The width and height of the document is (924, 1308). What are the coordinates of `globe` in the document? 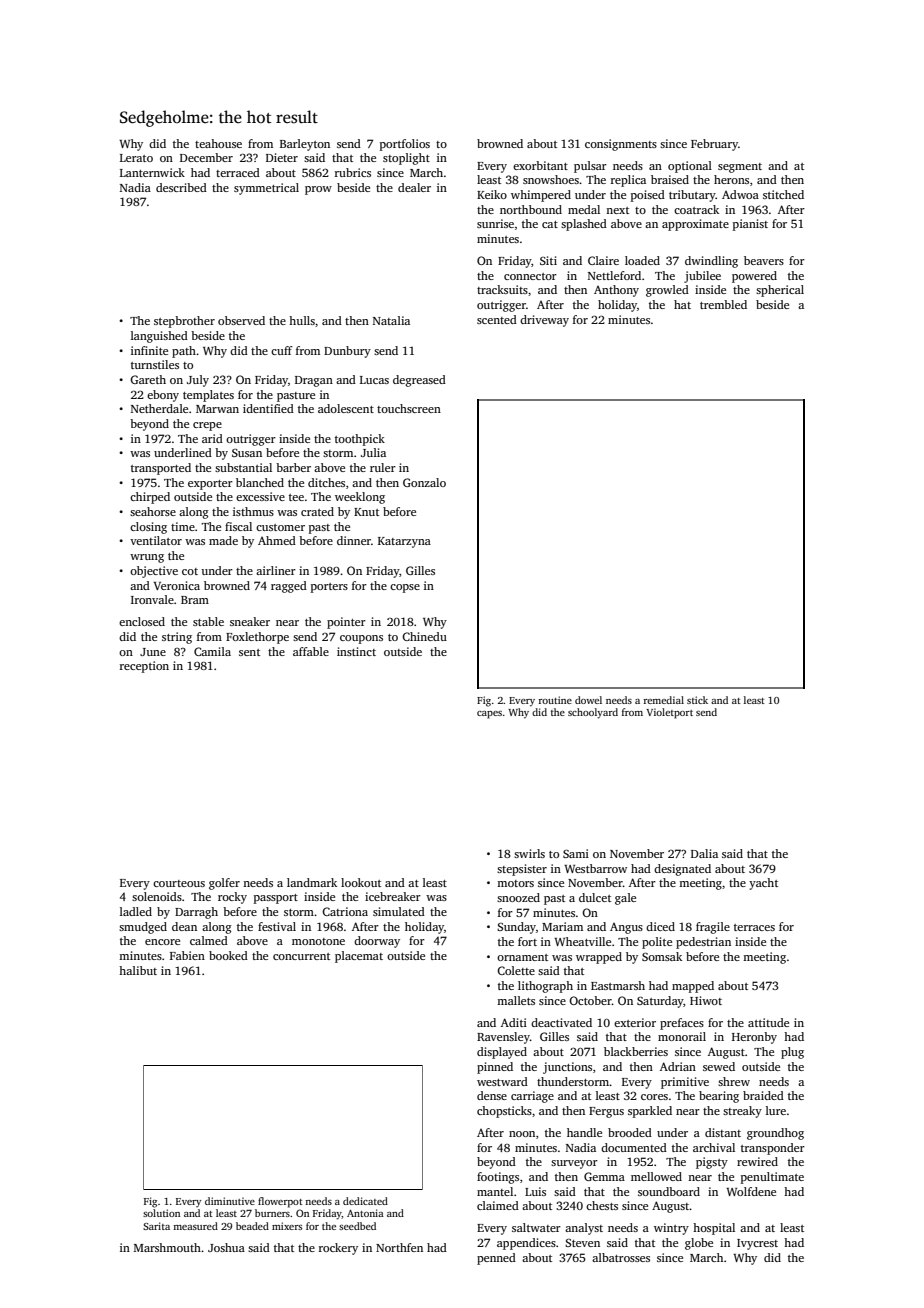 It's located at (699, 1244).
